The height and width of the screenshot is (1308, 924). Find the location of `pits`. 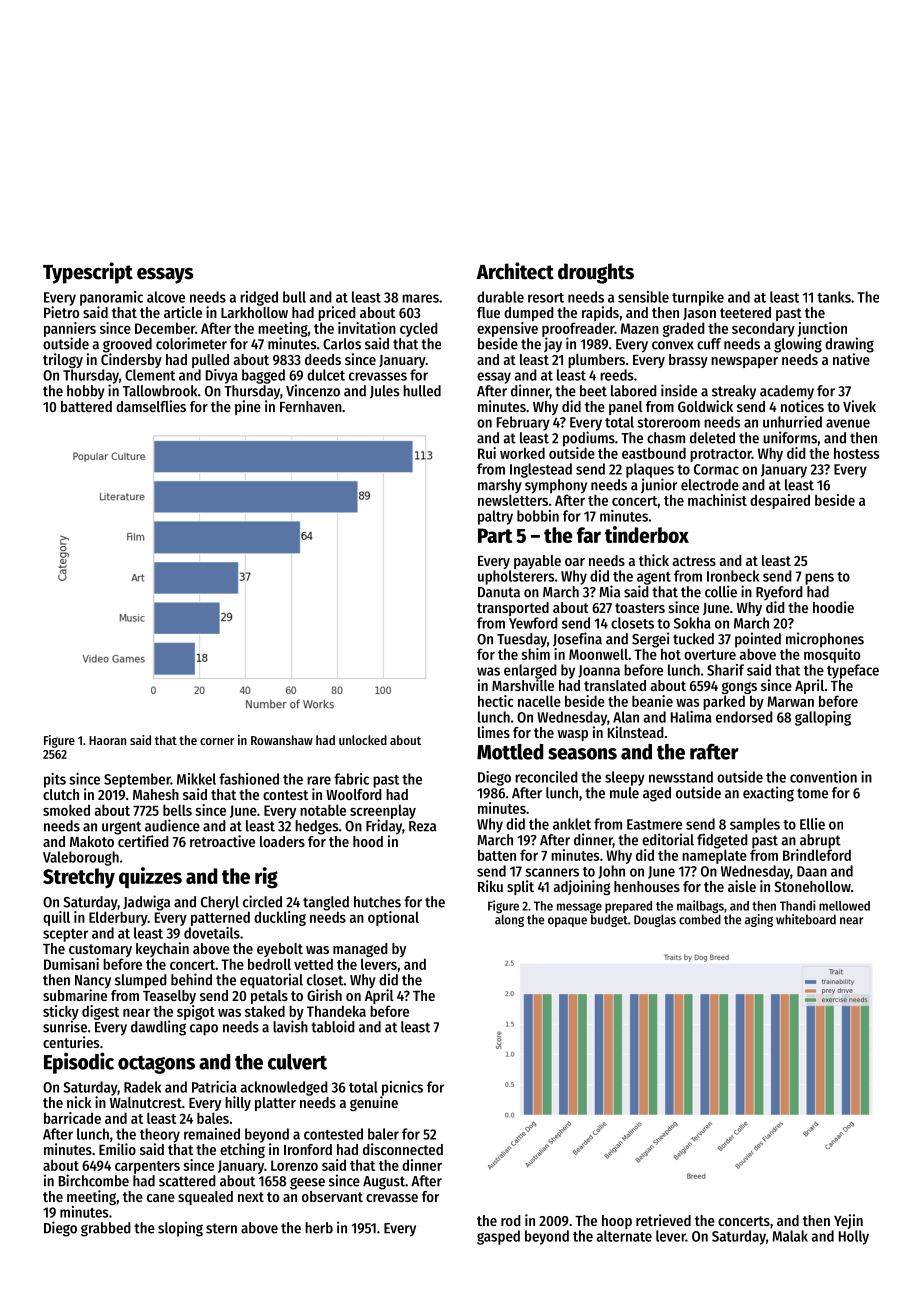

pits is located at coordinates (55, 780).
